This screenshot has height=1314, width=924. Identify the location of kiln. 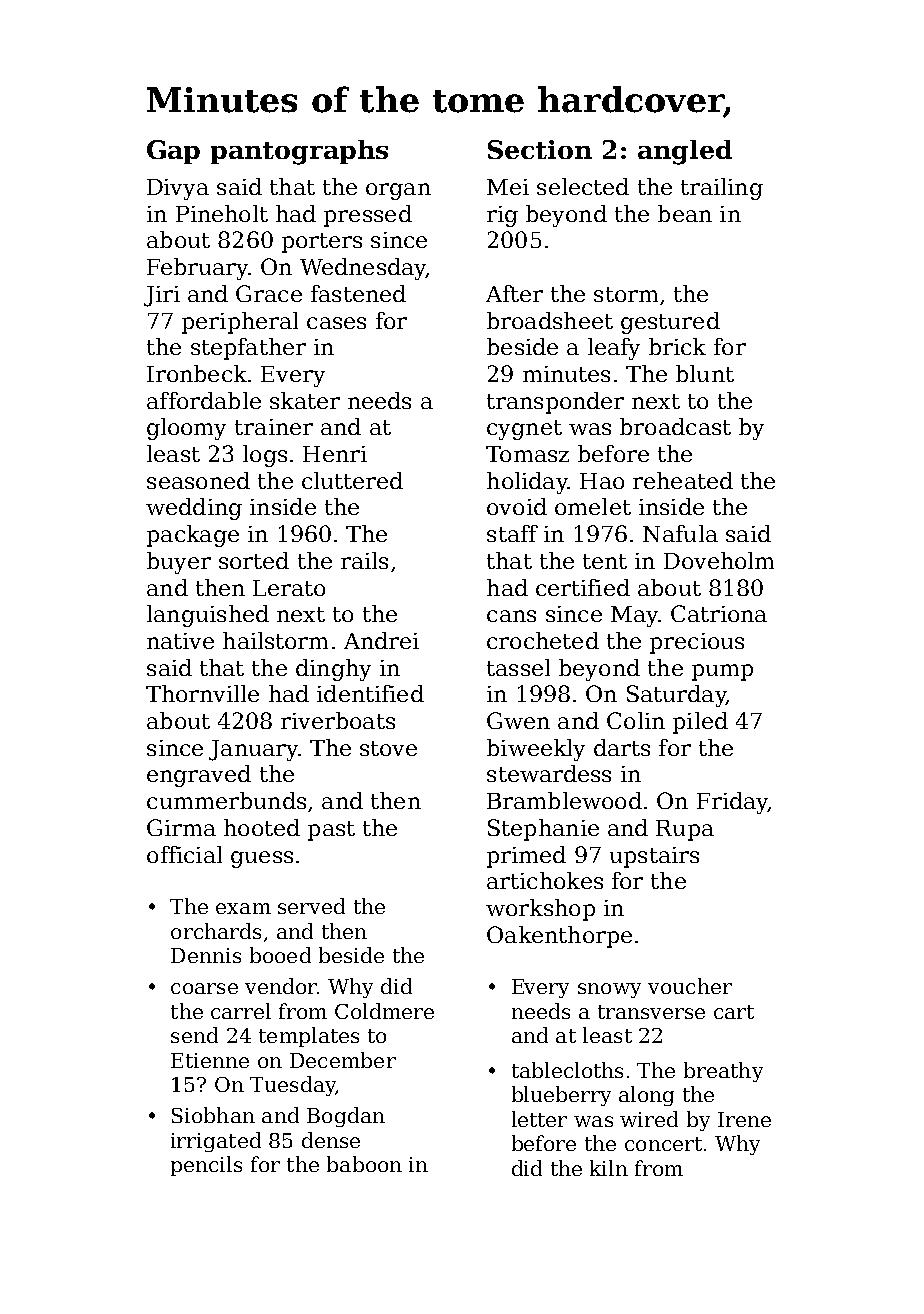
(609, 1168).
